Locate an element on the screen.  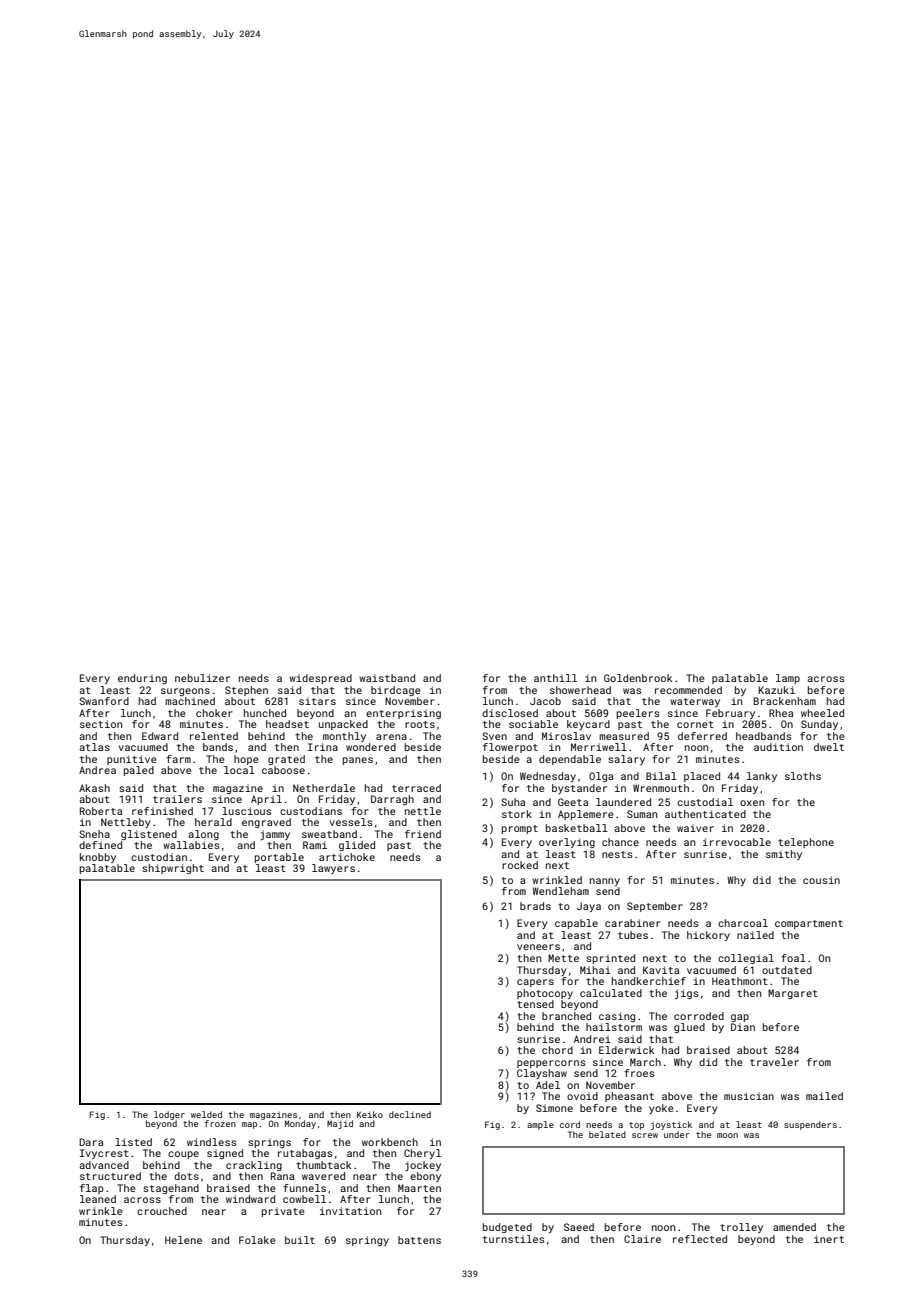
oxen is located at coordinates (752, 803).
